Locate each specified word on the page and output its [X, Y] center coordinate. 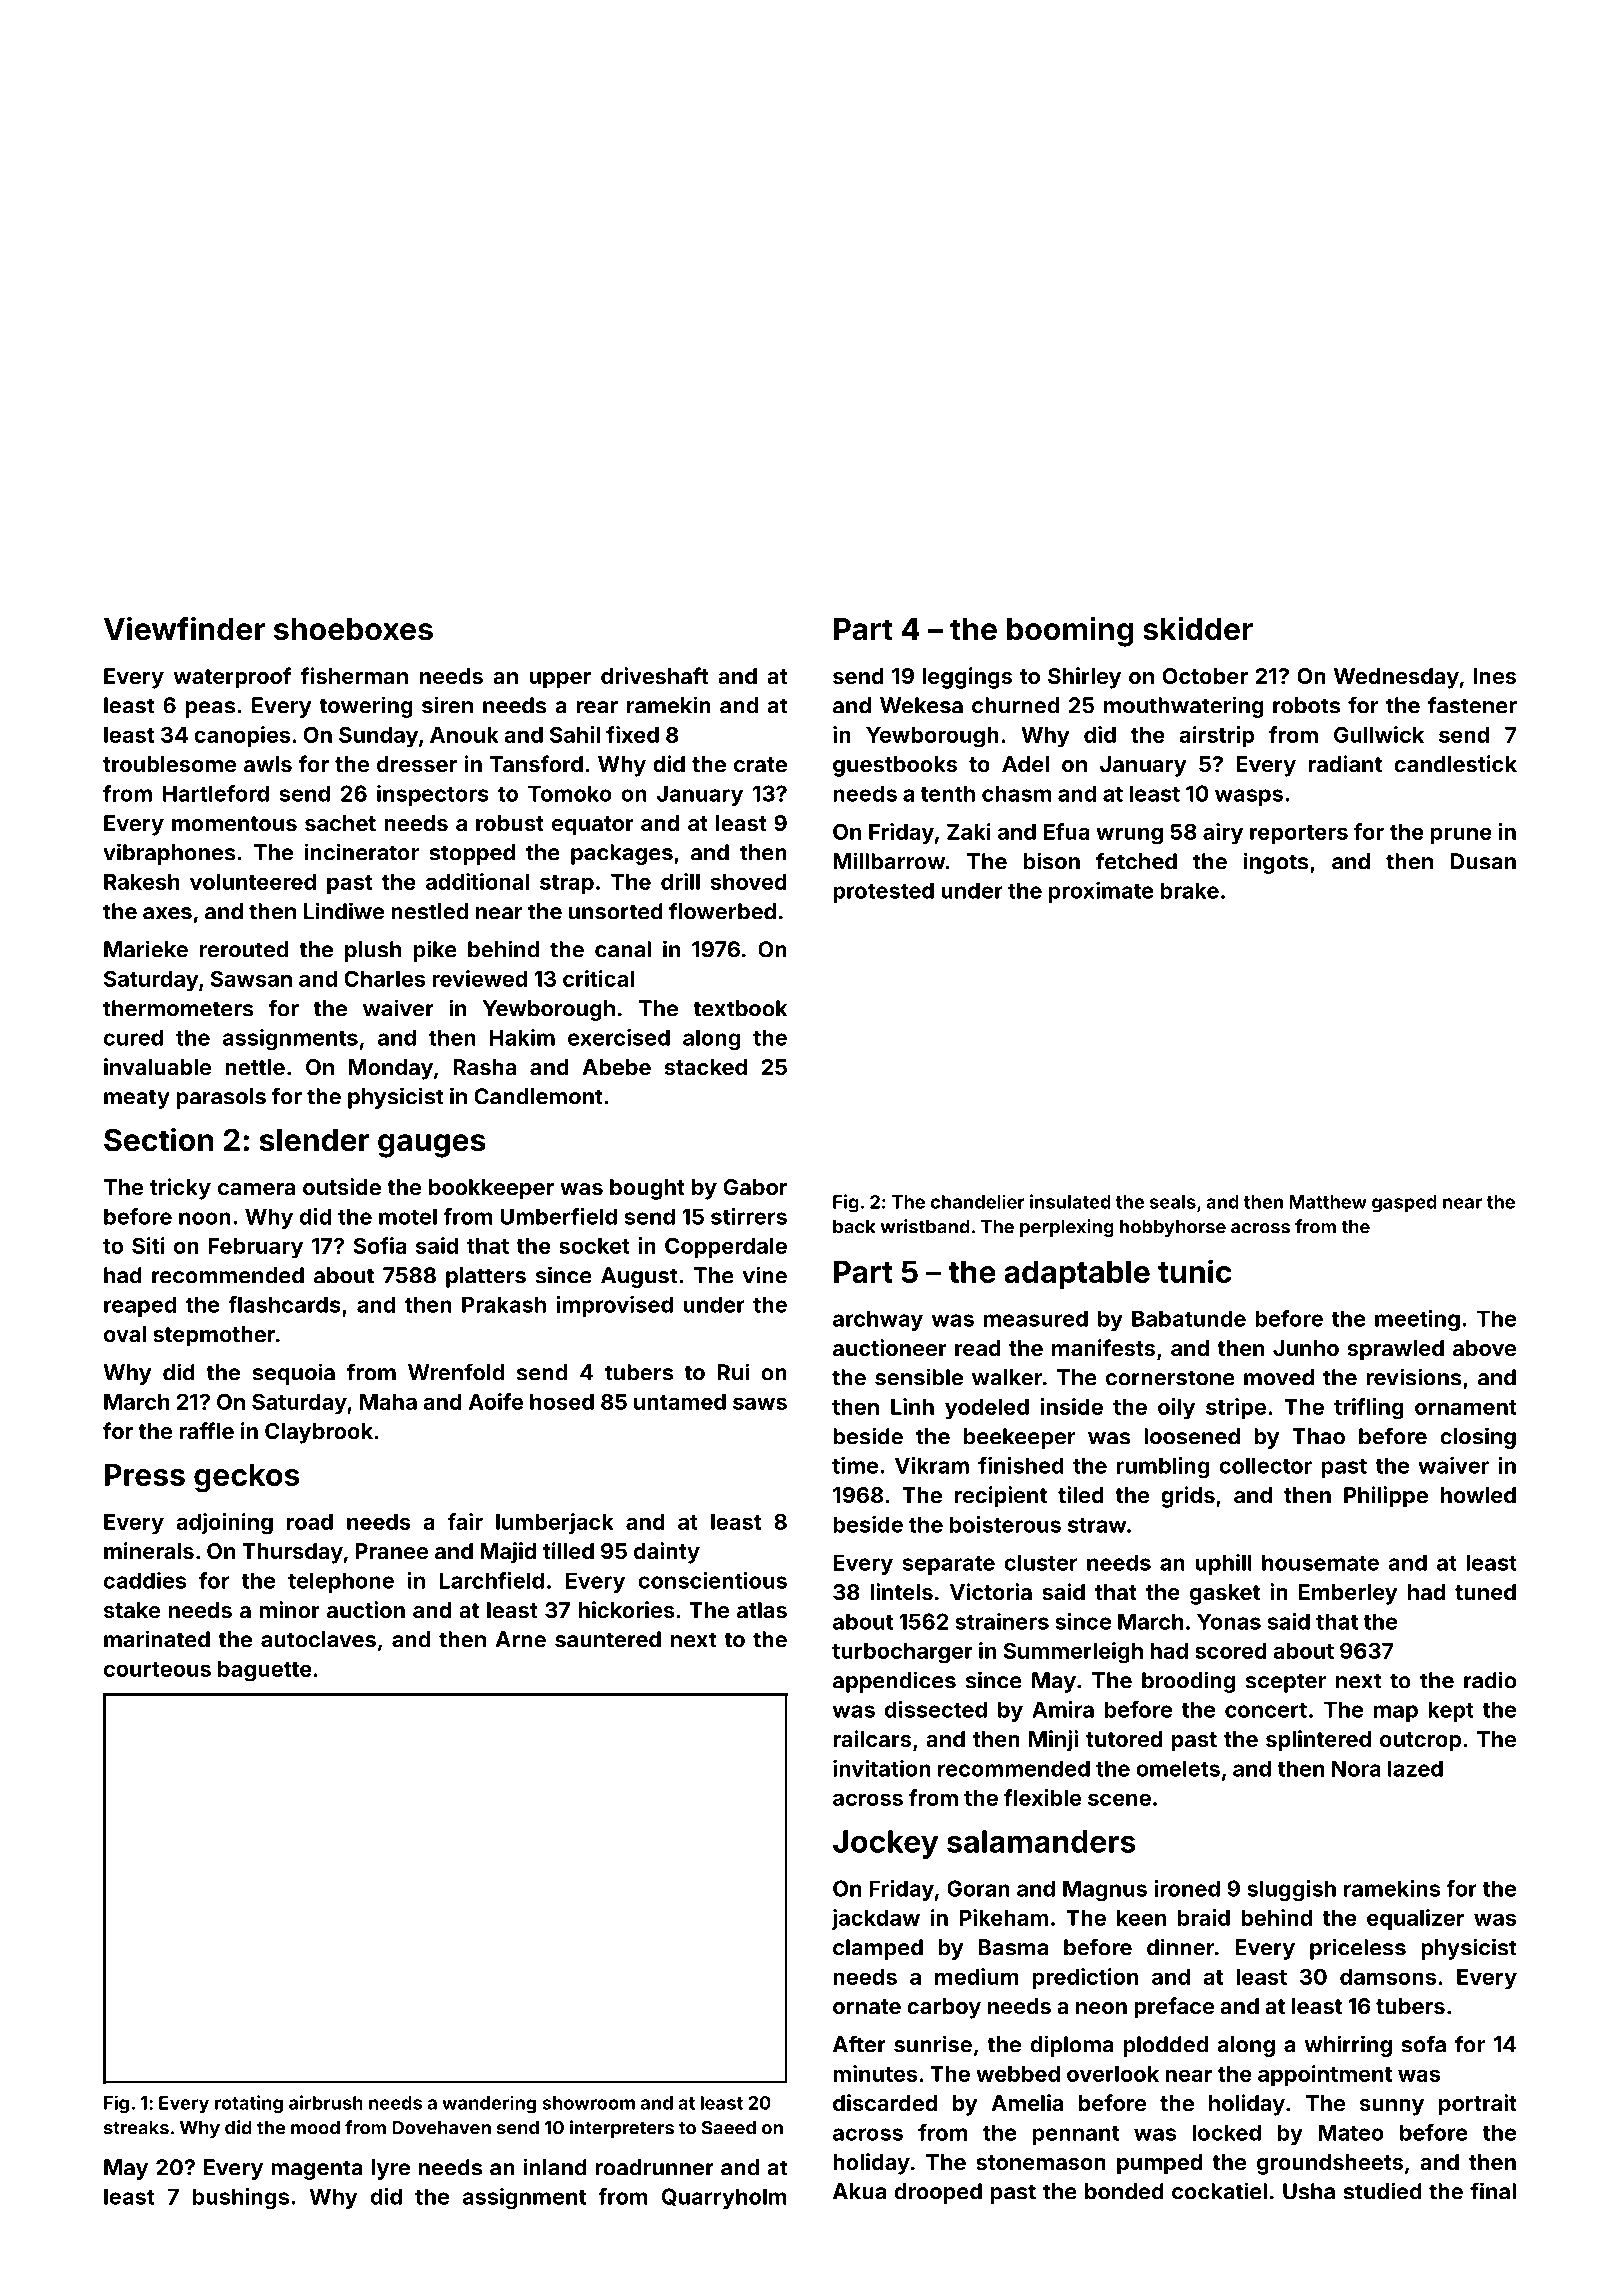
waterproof [232, 678]
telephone [341, 1582]
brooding [1188, 1682]
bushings [241, 2198]
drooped [938, 2193]
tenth [947, 793]
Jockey [886, 1844]
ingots [1276, 863]
